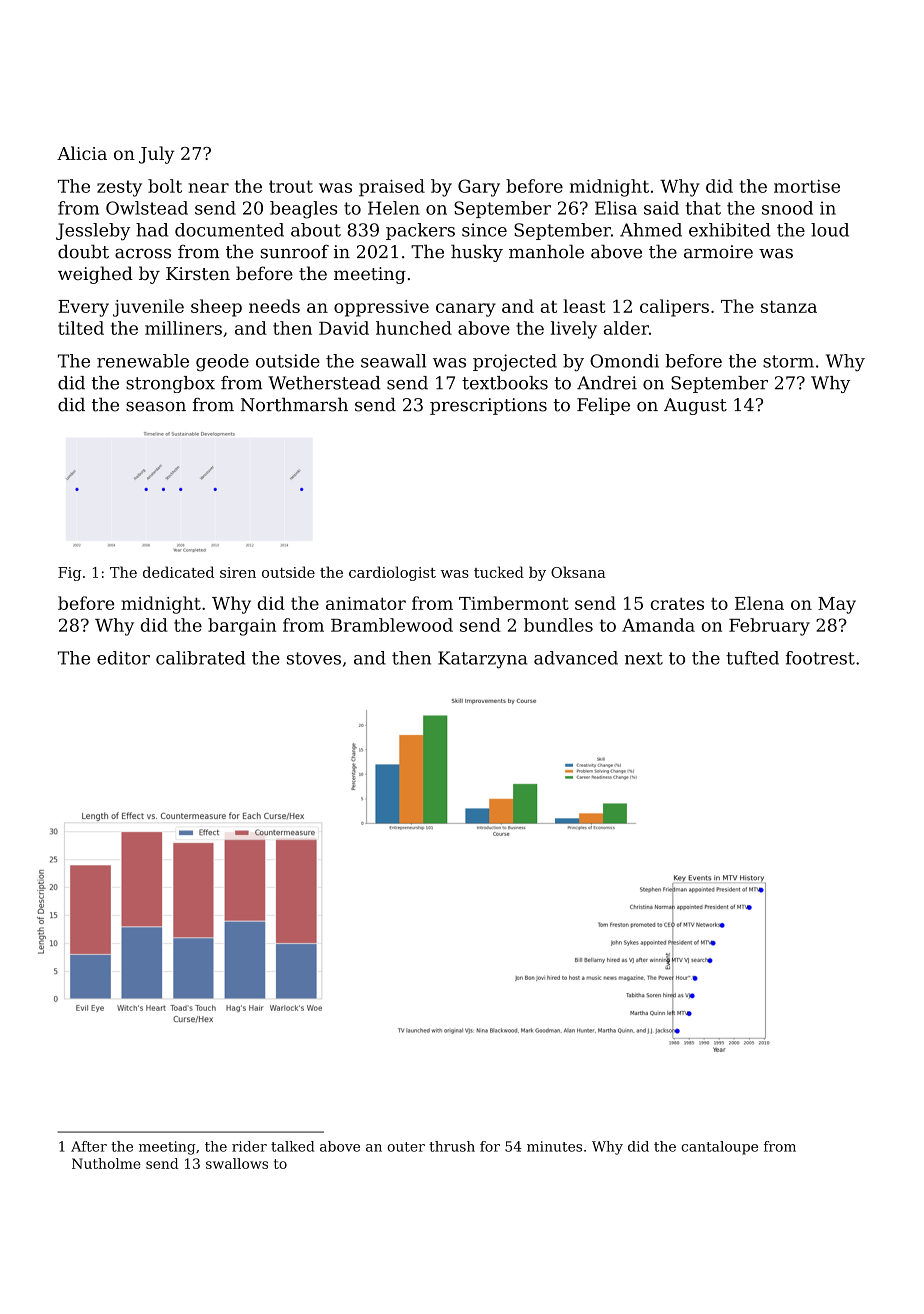 Image resolution: width=924 pixels, height=1314 pixels. Describe the element at coordinates (178, 572) in the document. I see `dedicated` at that location.
